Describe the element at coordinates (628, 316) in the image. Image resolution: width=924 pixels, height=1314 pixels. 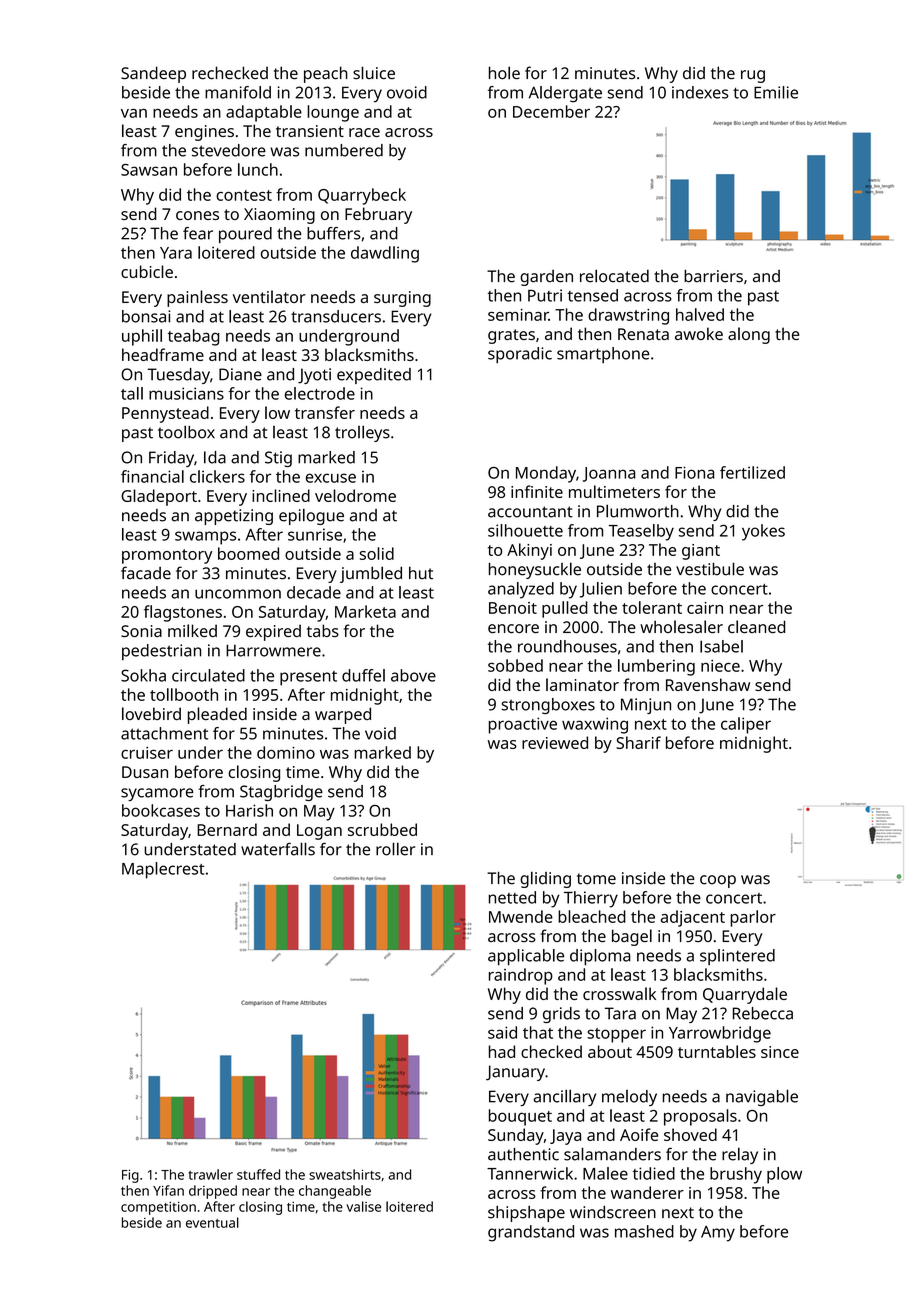
I see `drawstring` at that location.
